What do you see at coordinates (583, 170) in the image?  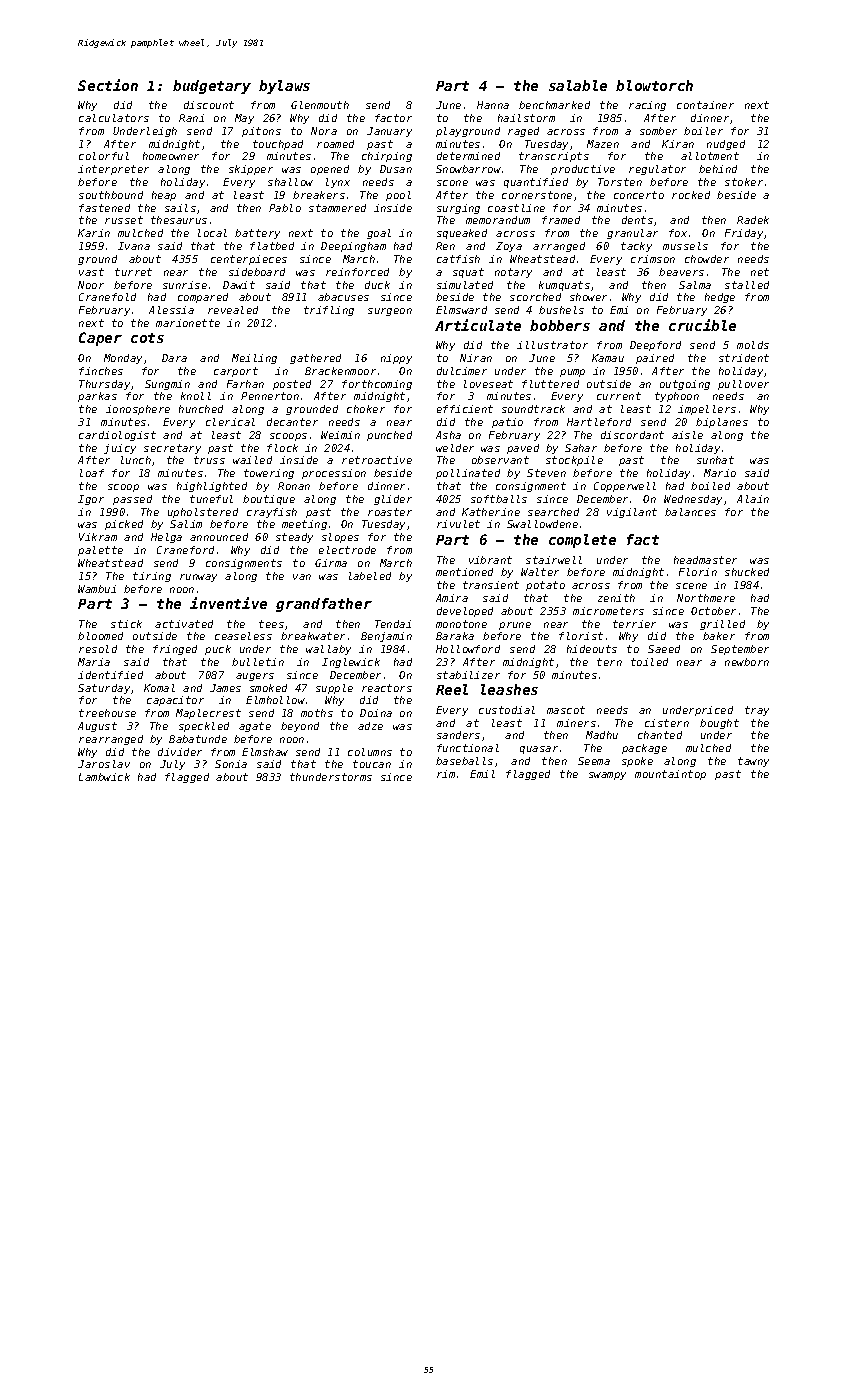 I see `productive` at bounding box center [583, 170].
